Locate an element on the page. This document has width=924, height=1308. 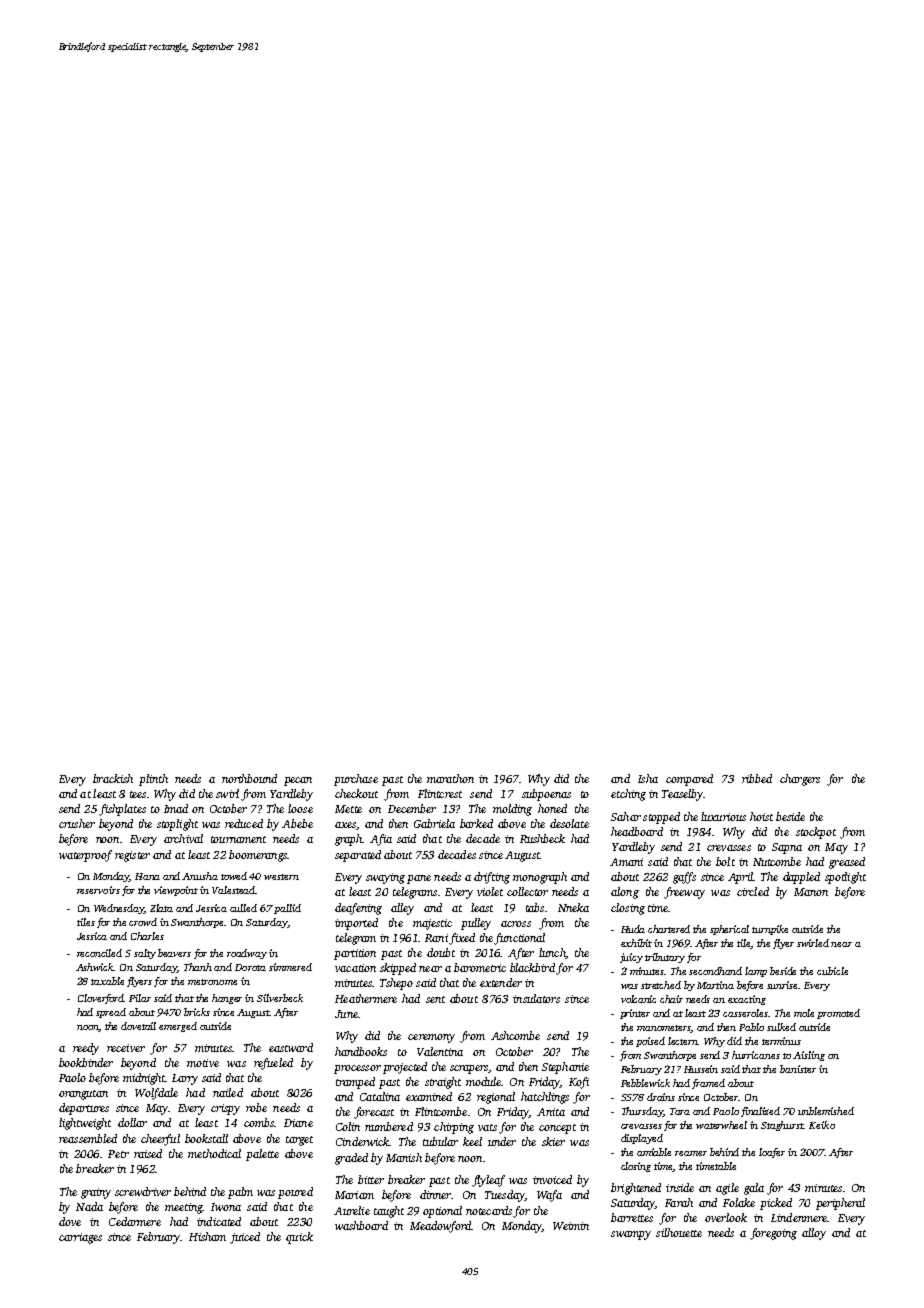
marathon is located at coordinates (450, 778).
